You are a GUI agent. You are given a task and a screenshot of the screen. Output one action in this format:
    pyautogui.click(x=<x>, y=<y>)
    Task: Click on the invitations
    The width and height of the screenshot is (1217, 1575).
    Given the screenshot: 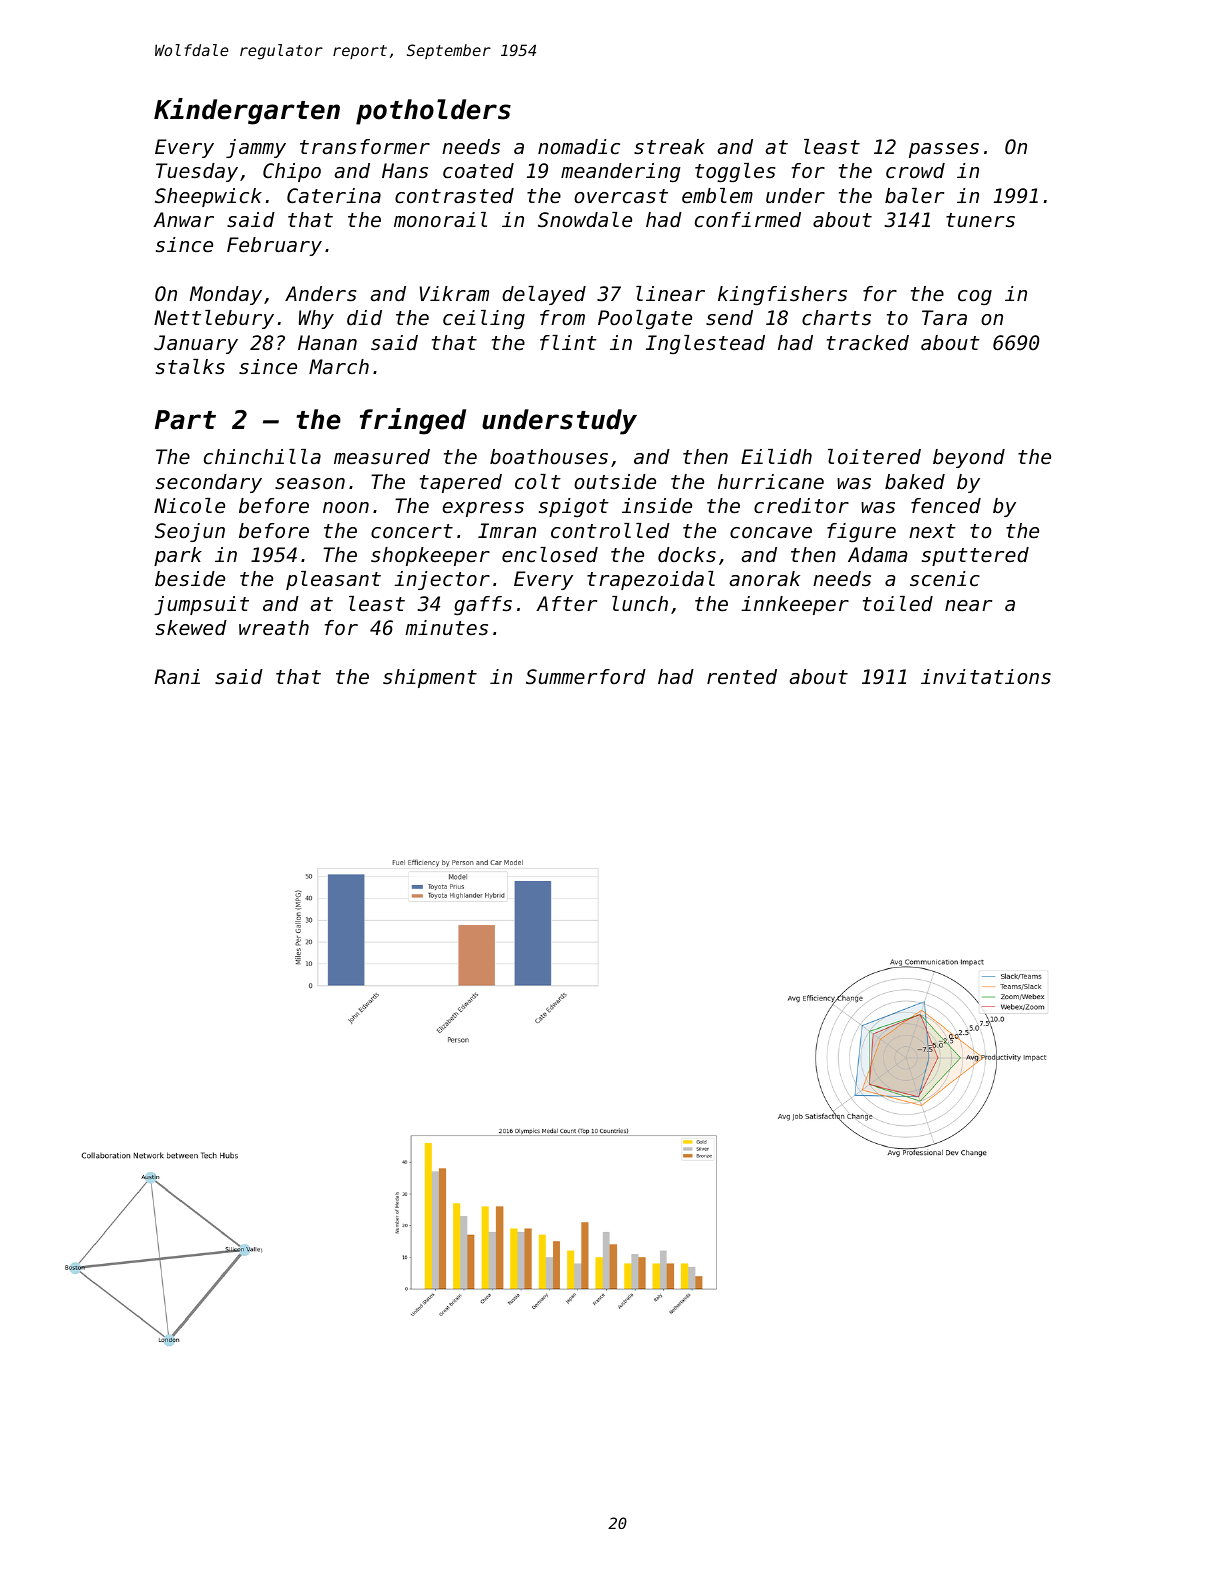 What is the action you would take?
    pyautogui.click(x=986, y=677)
